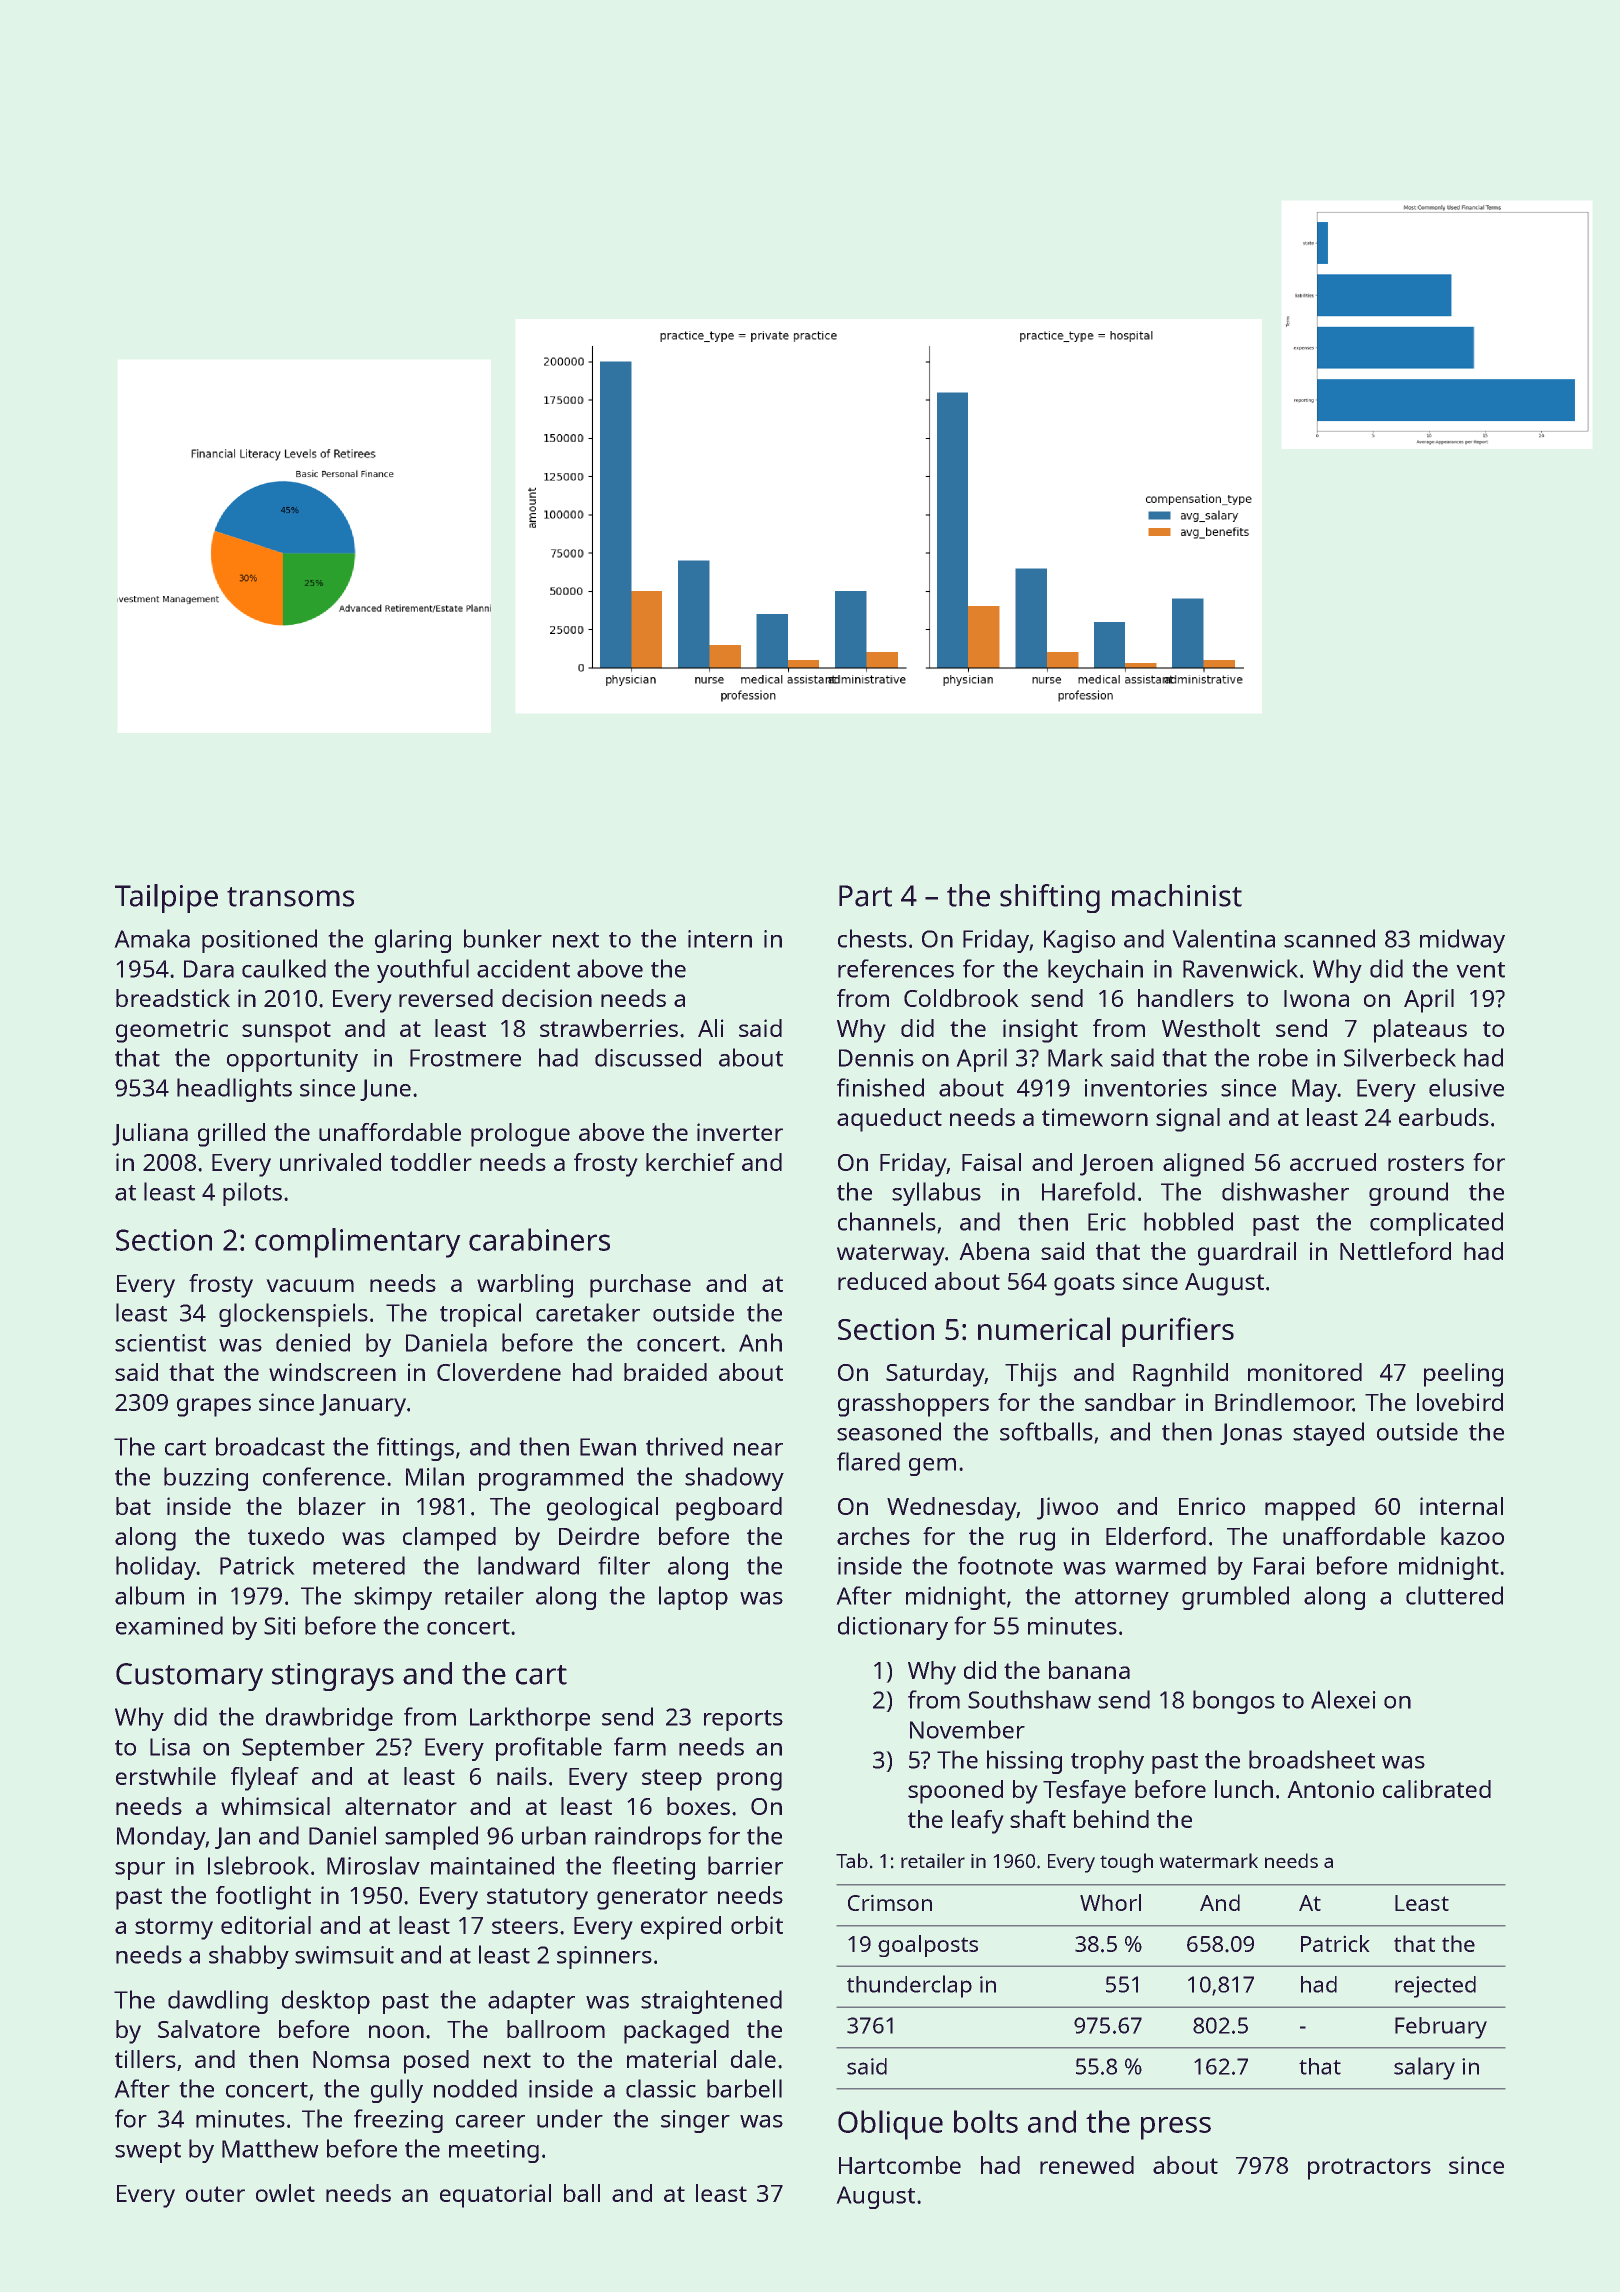  What do you see at coordinates (1188, 1120) in the document?
I see `signal` at bounding box center [1188, 1120].
